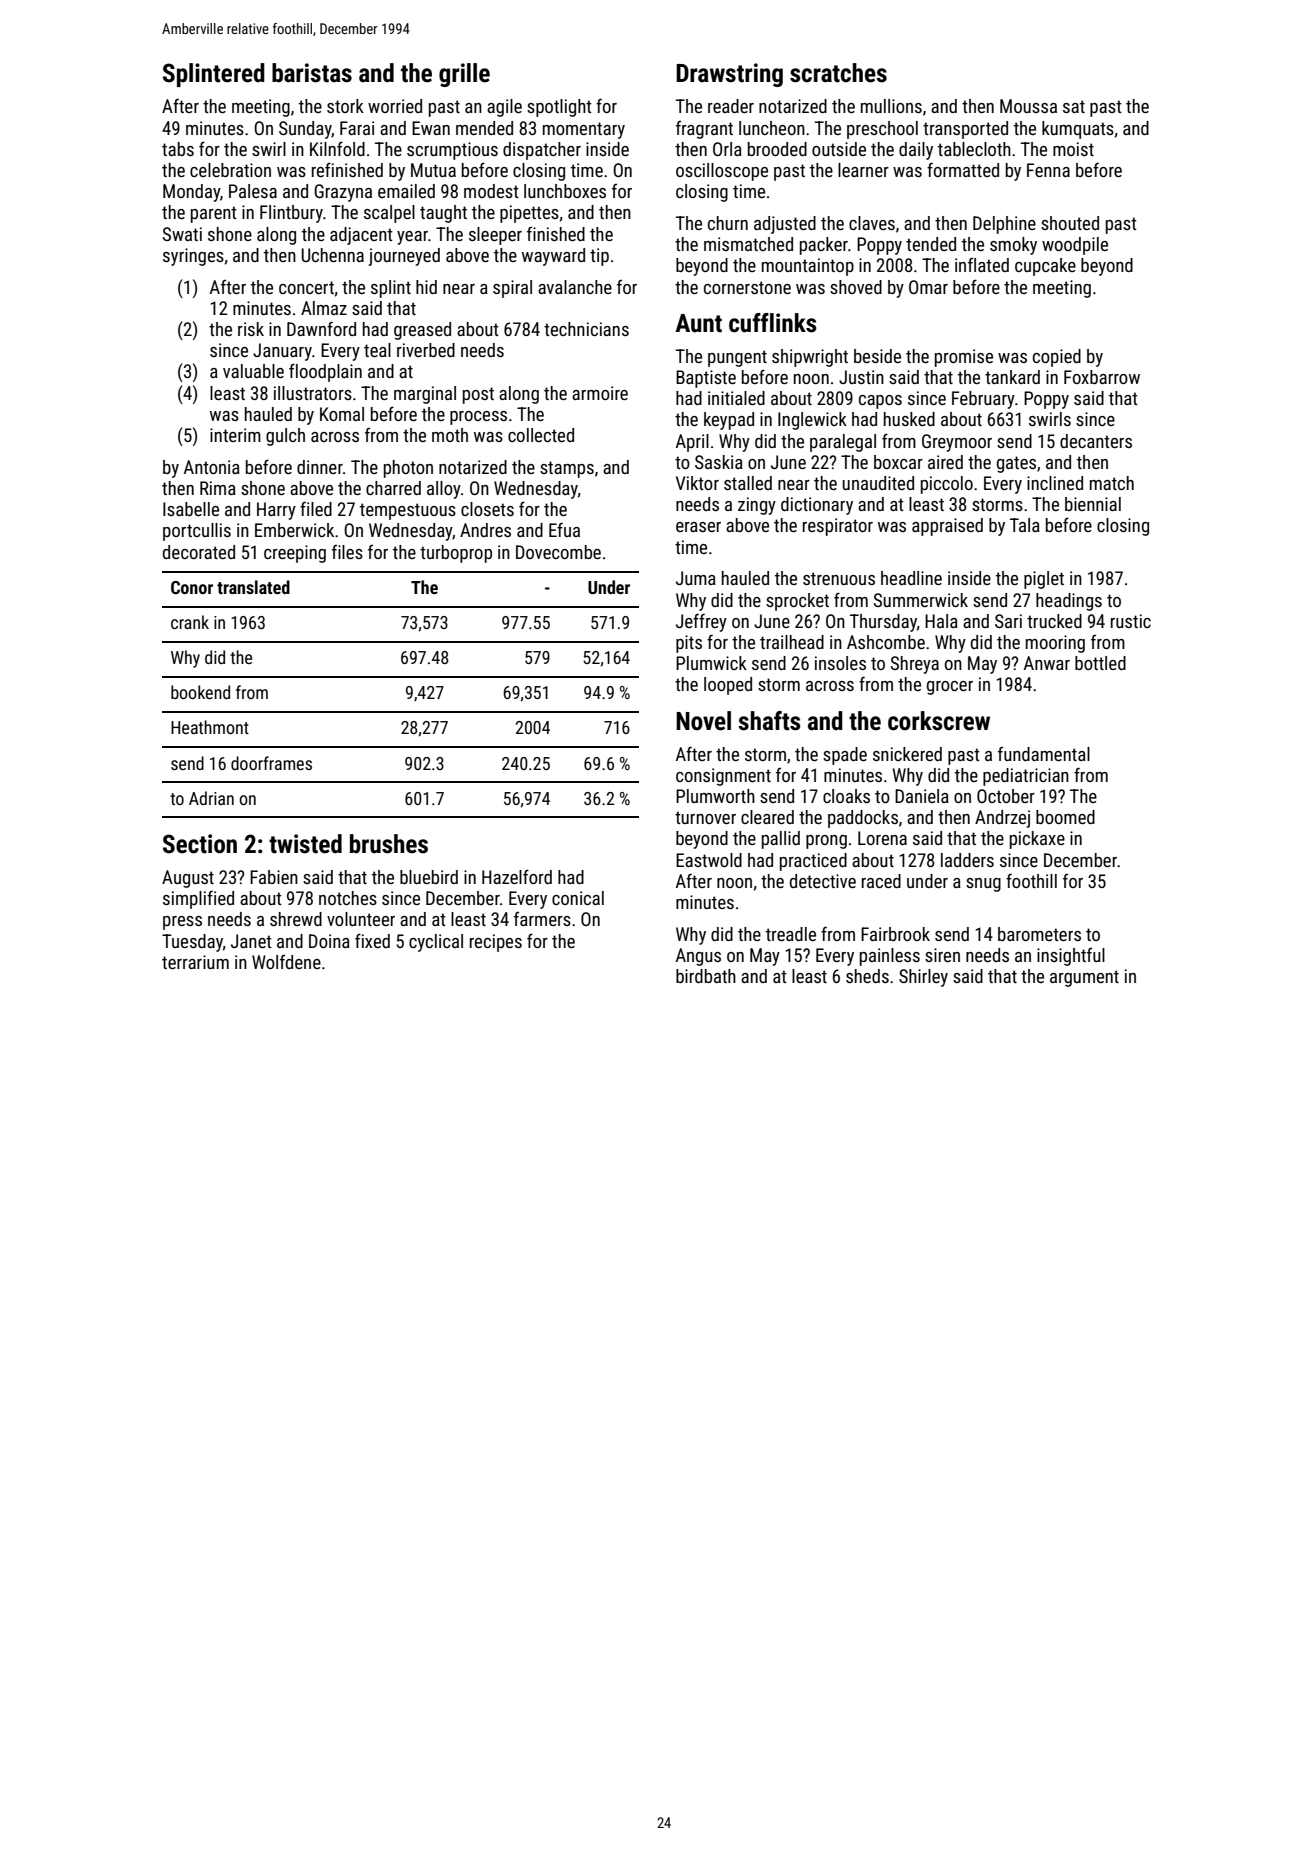  What do you see at coordinates (429, 877) in the image?
I see `bluebird` at bounding box center [429, 877].
